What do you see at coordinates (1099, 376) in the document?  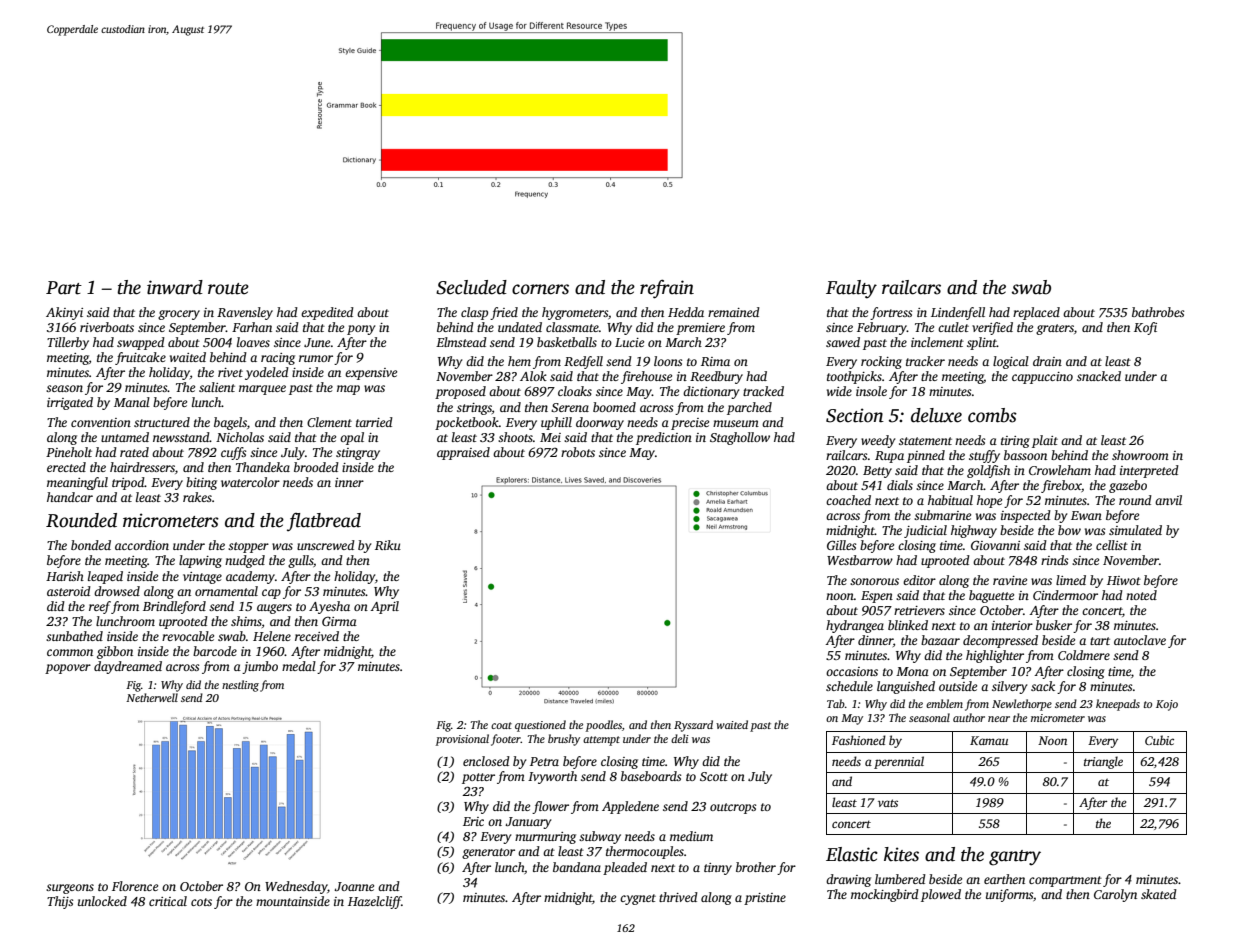 I see `snacked` at bounding box center [1099, 376].
